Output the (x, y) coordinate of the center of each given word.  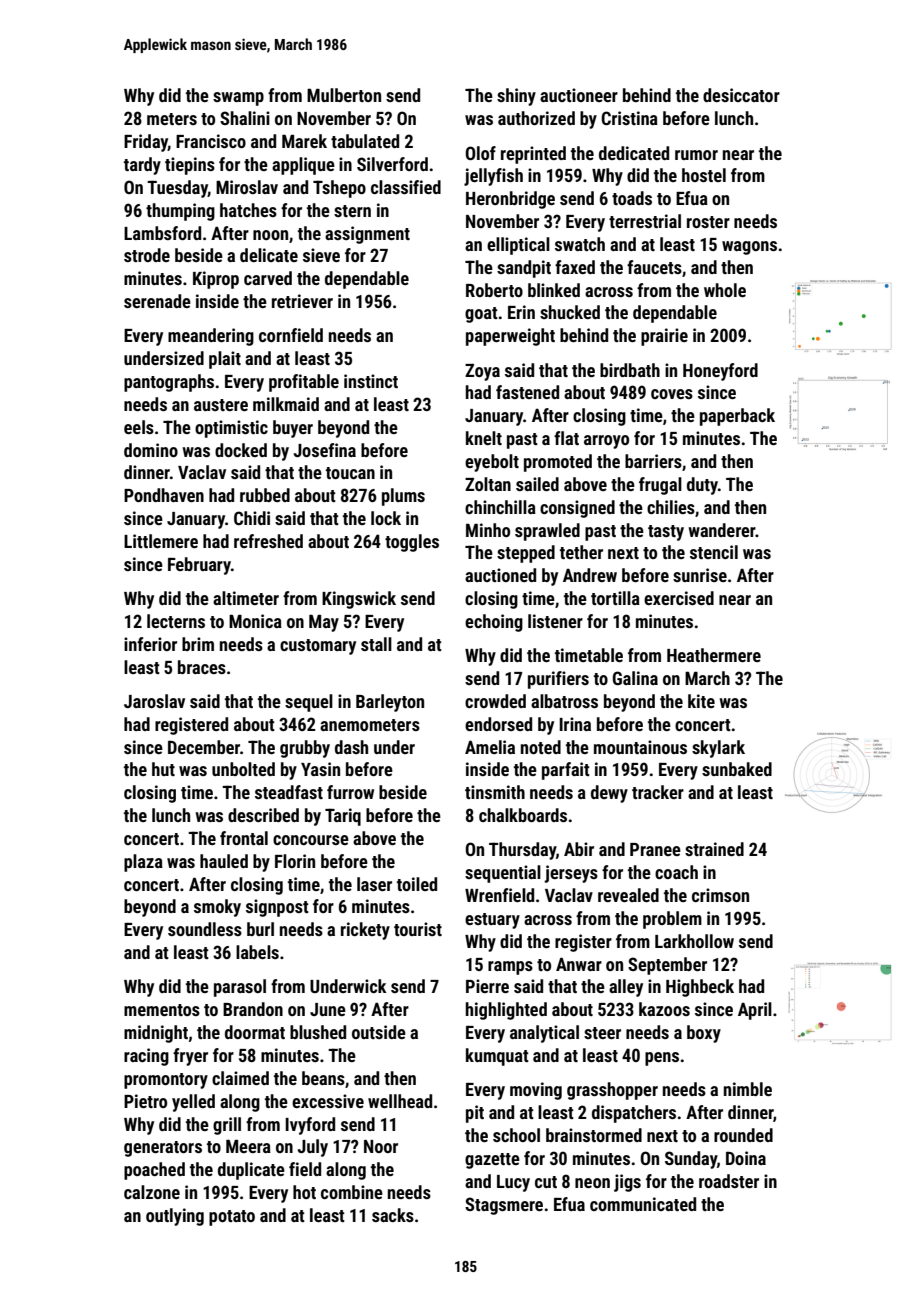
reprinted (533, 155)
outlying (175, 1217)
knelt (484, 438)
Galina (635, 678)
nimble (748, 1089)
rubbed (265, 495)
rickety (365, 931)
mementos (162, 1010)
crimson (720, 895)
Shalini (245, 118)
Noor (381, 1146)
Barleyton (390, 703)
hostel (704, 175)
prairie (664, 337)
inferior (150, 644)
